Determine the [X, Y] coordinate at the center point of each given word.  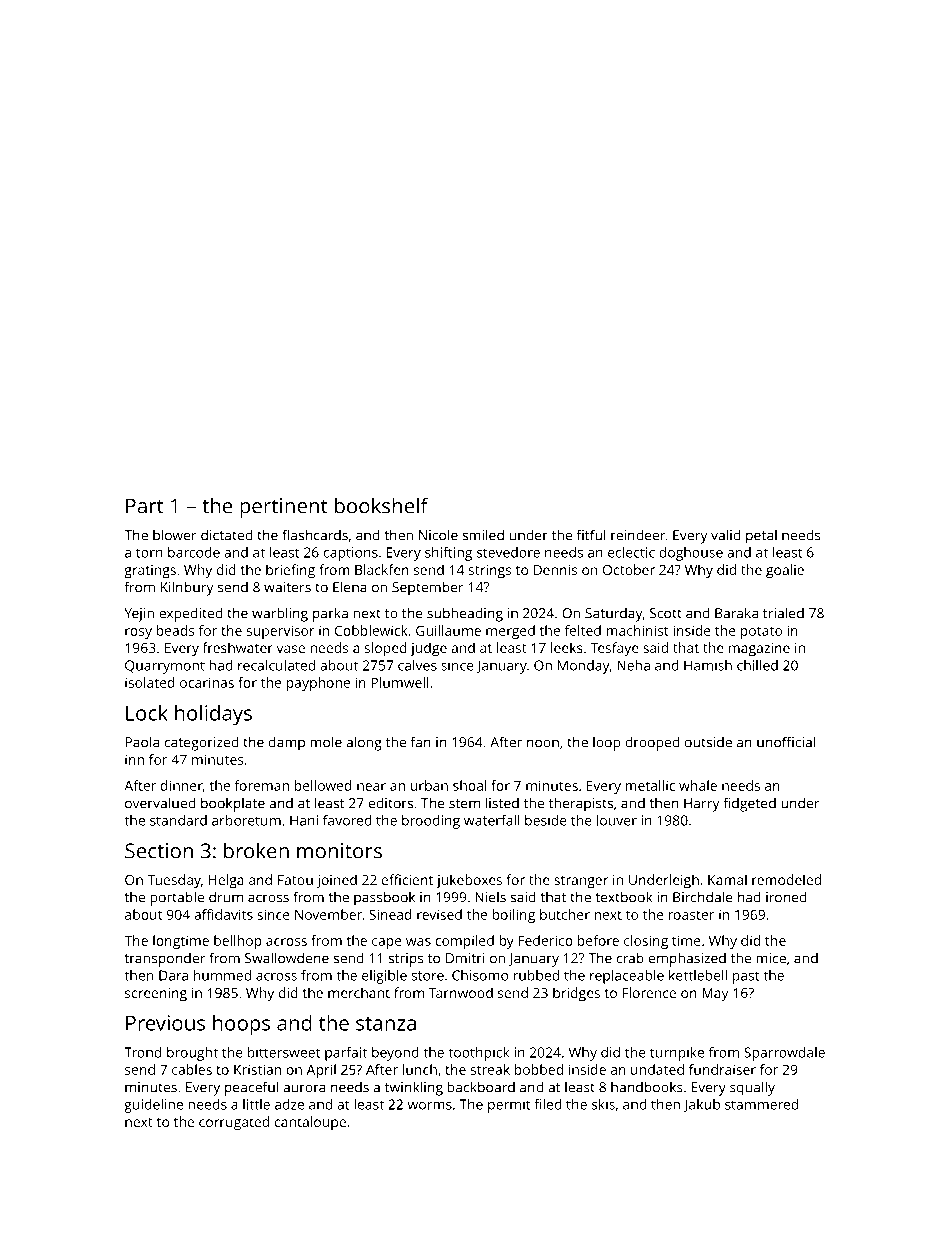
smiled [483, 535]
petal [761, 537]
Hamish [708, 665]
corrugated [234, 1123]
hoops [241, 1025]
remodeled [786, 879]
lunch [420, 1069]
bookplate [233, 804]
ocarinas [207, 682]
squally [752, 1088]
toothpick [479, 1054]
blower [175, 535]
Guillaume [448, 630]
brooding [431, 822]
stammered [761, 1104]
